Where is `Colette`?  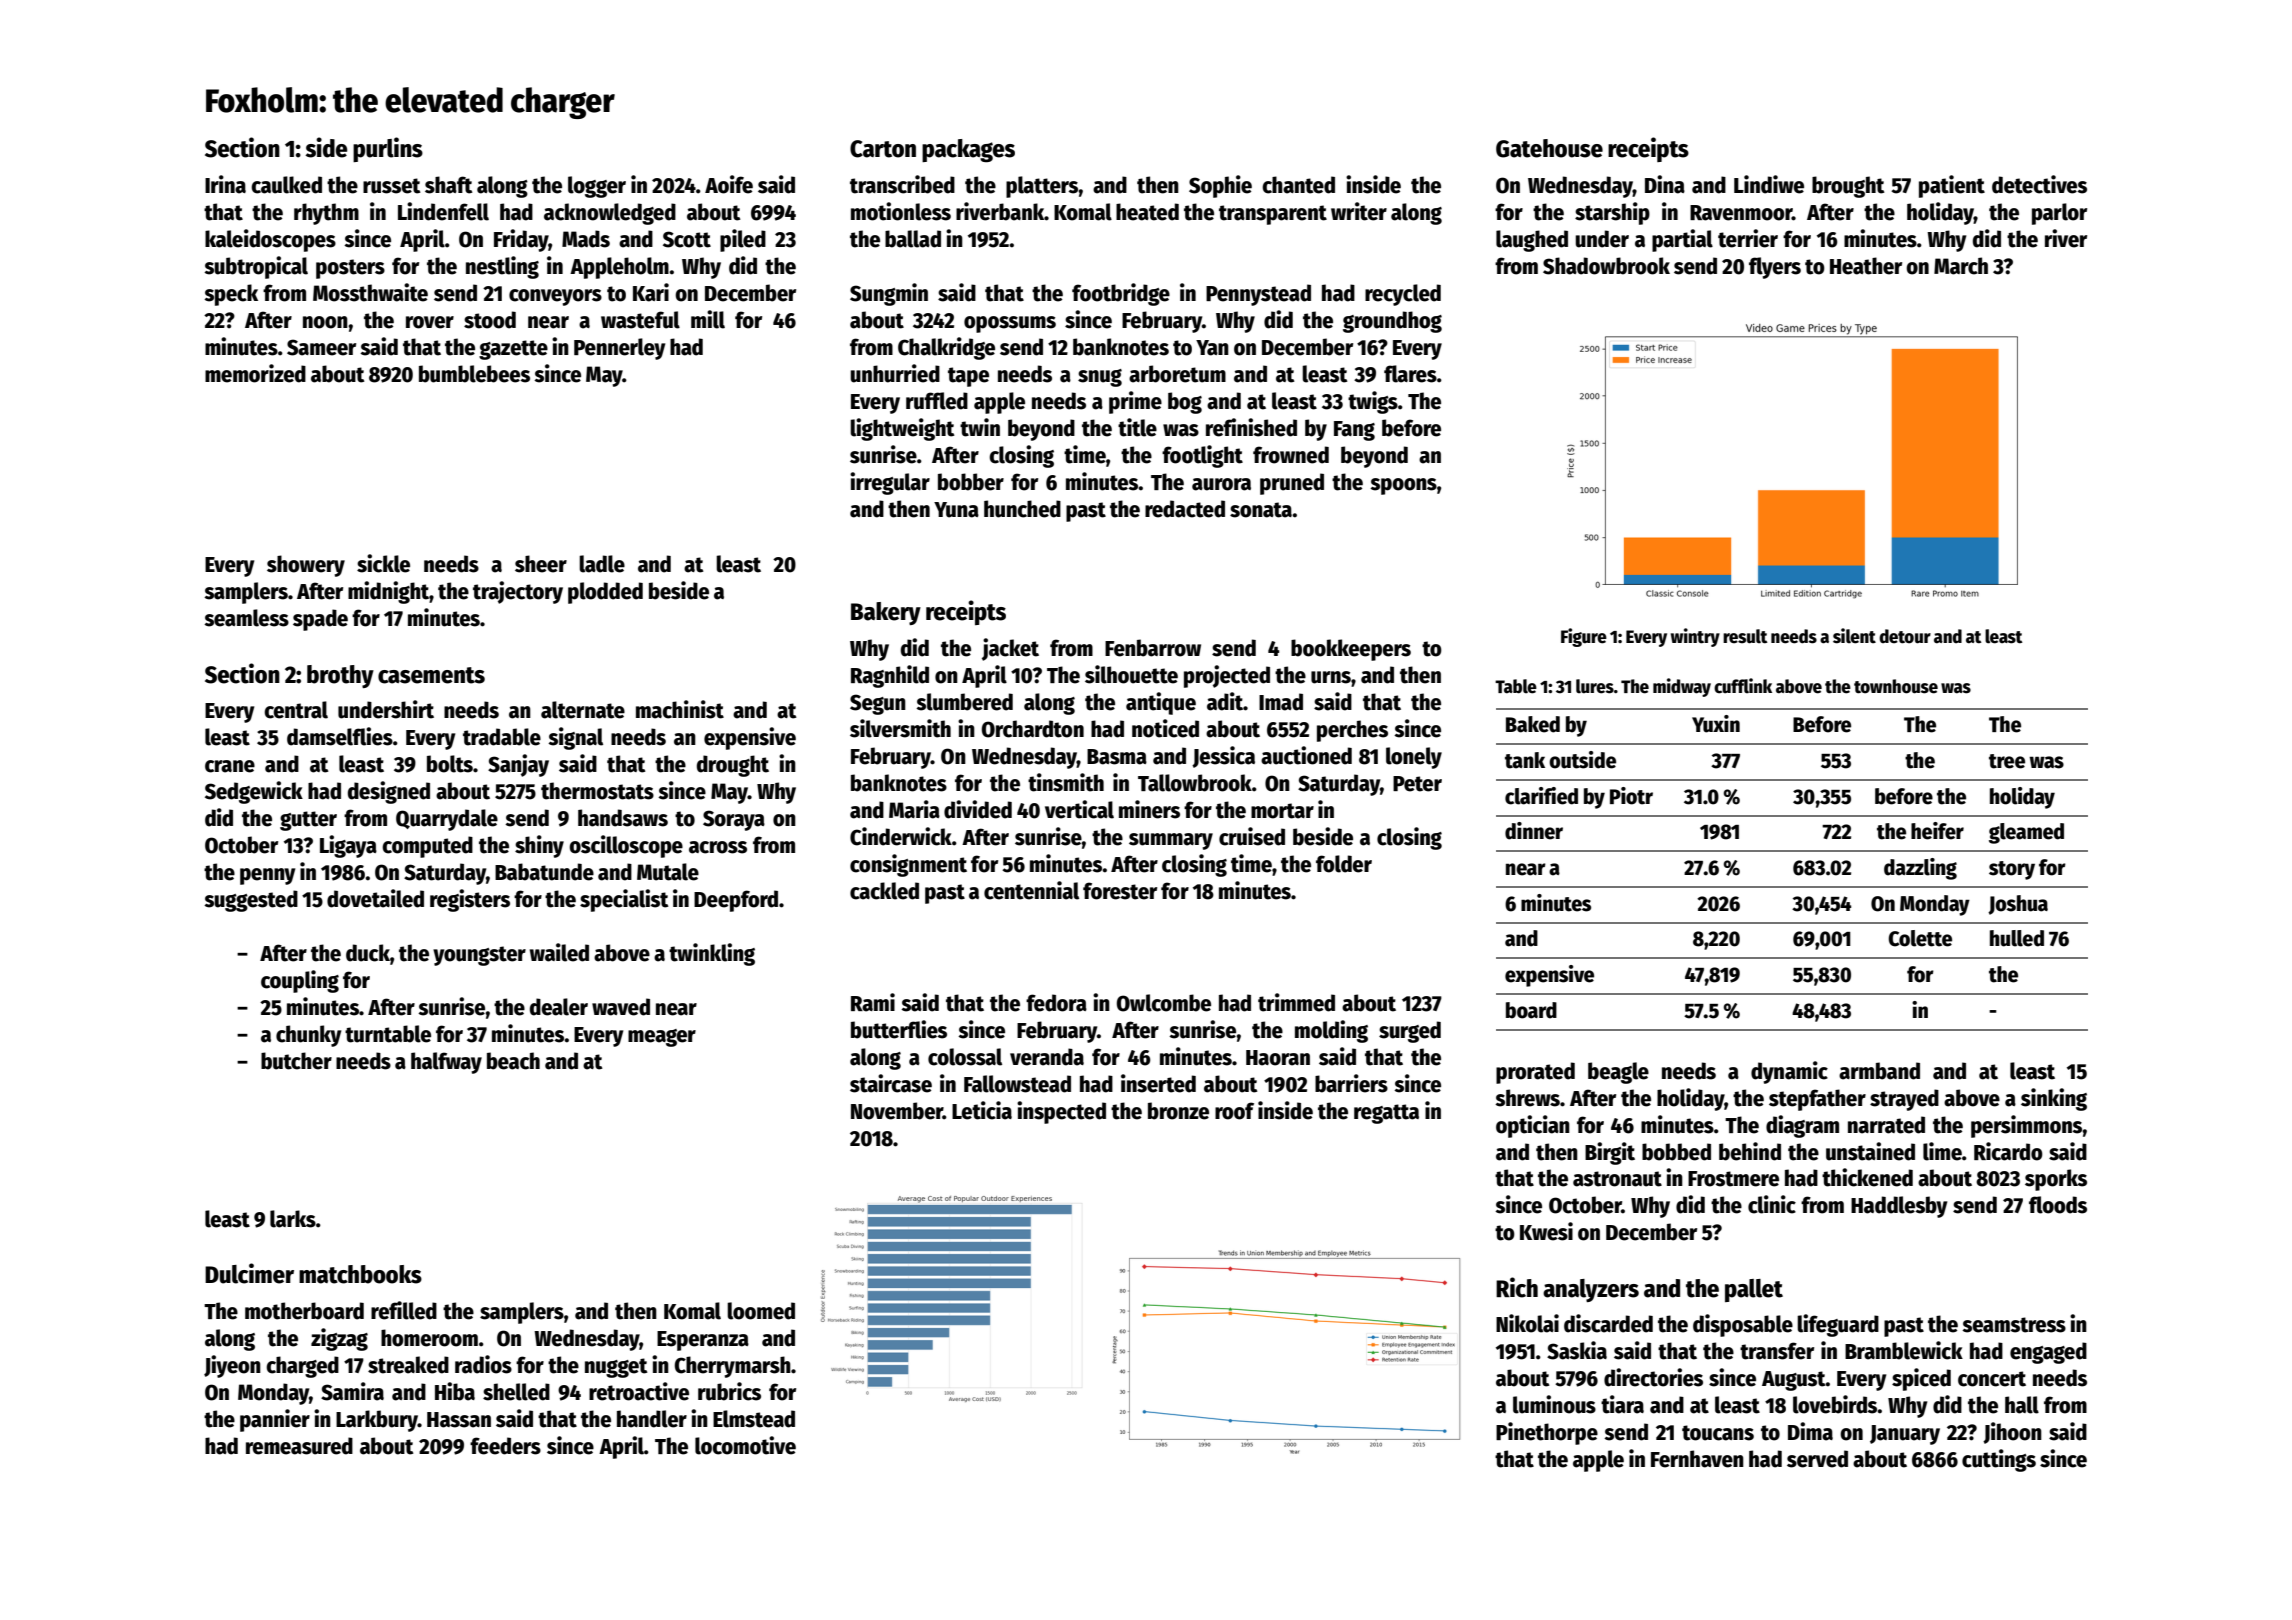 Colette is located at coordinates (1920, 938).
